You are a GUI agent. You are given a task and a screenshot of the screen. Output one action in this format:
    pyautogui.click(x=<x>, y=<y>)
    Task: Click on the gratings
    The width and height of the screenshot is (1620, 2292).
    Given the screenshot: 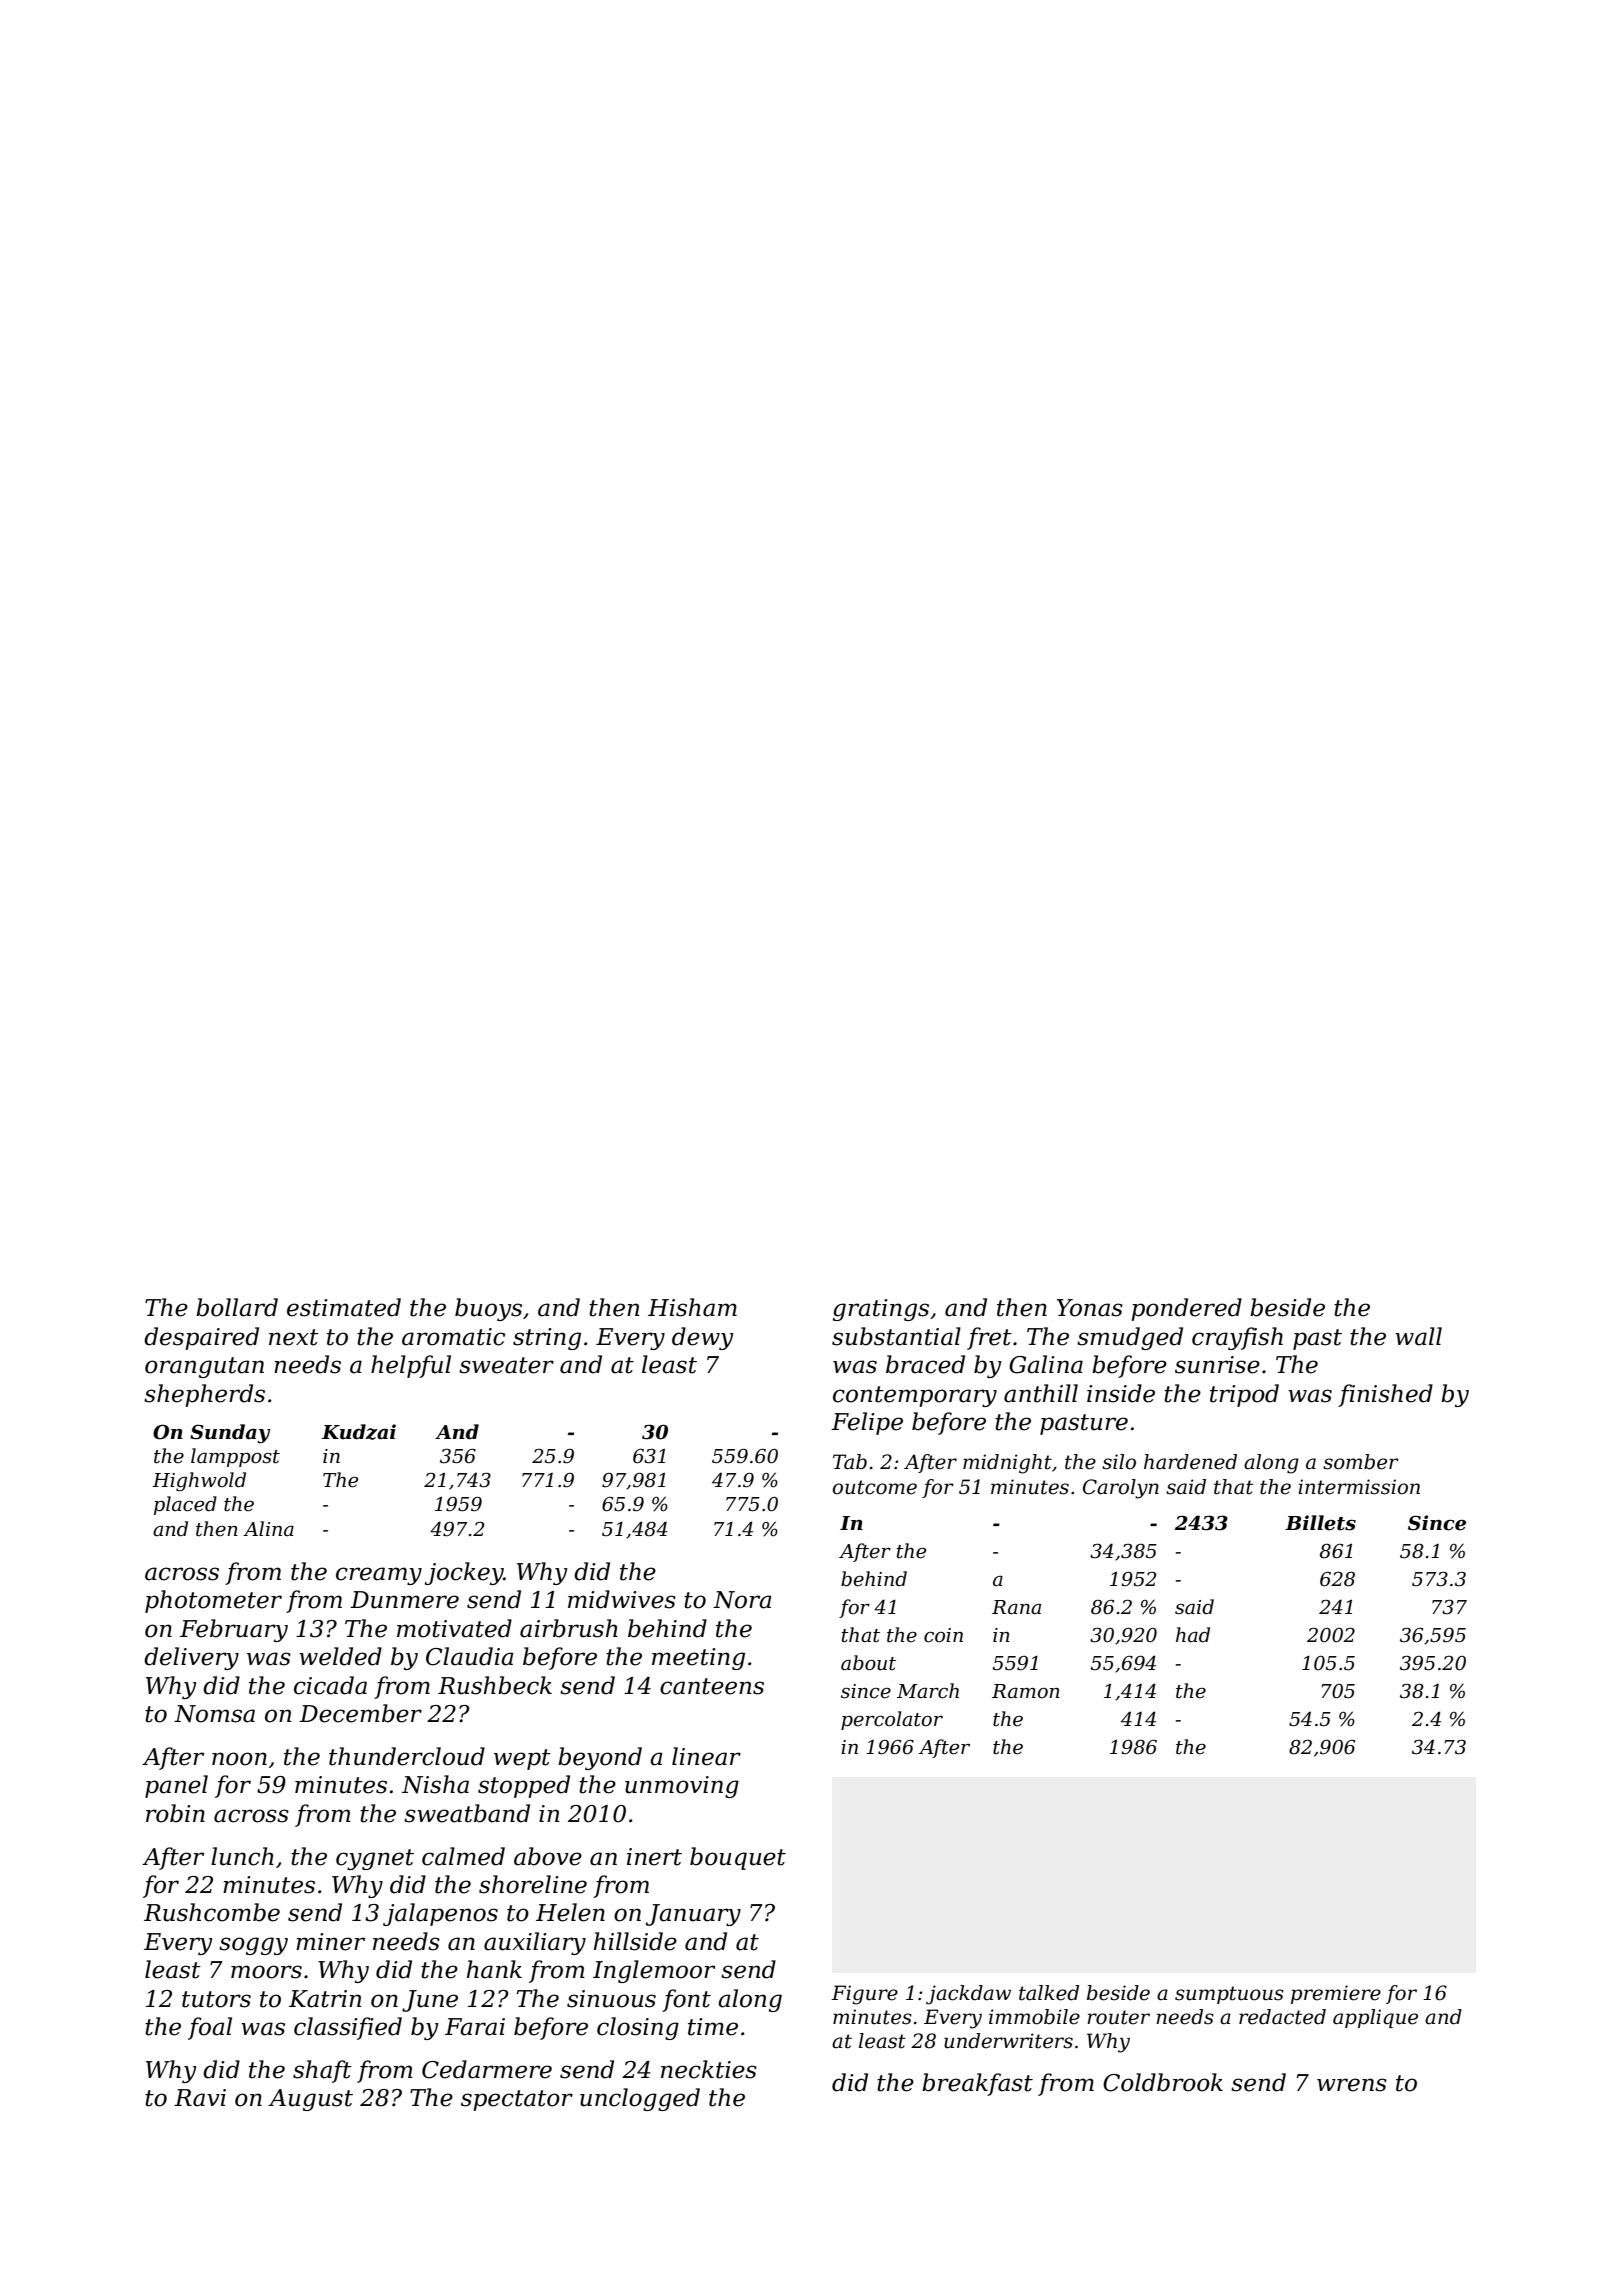 What is the action you would take?
    pyautogui.click(x=881, y=1310)
